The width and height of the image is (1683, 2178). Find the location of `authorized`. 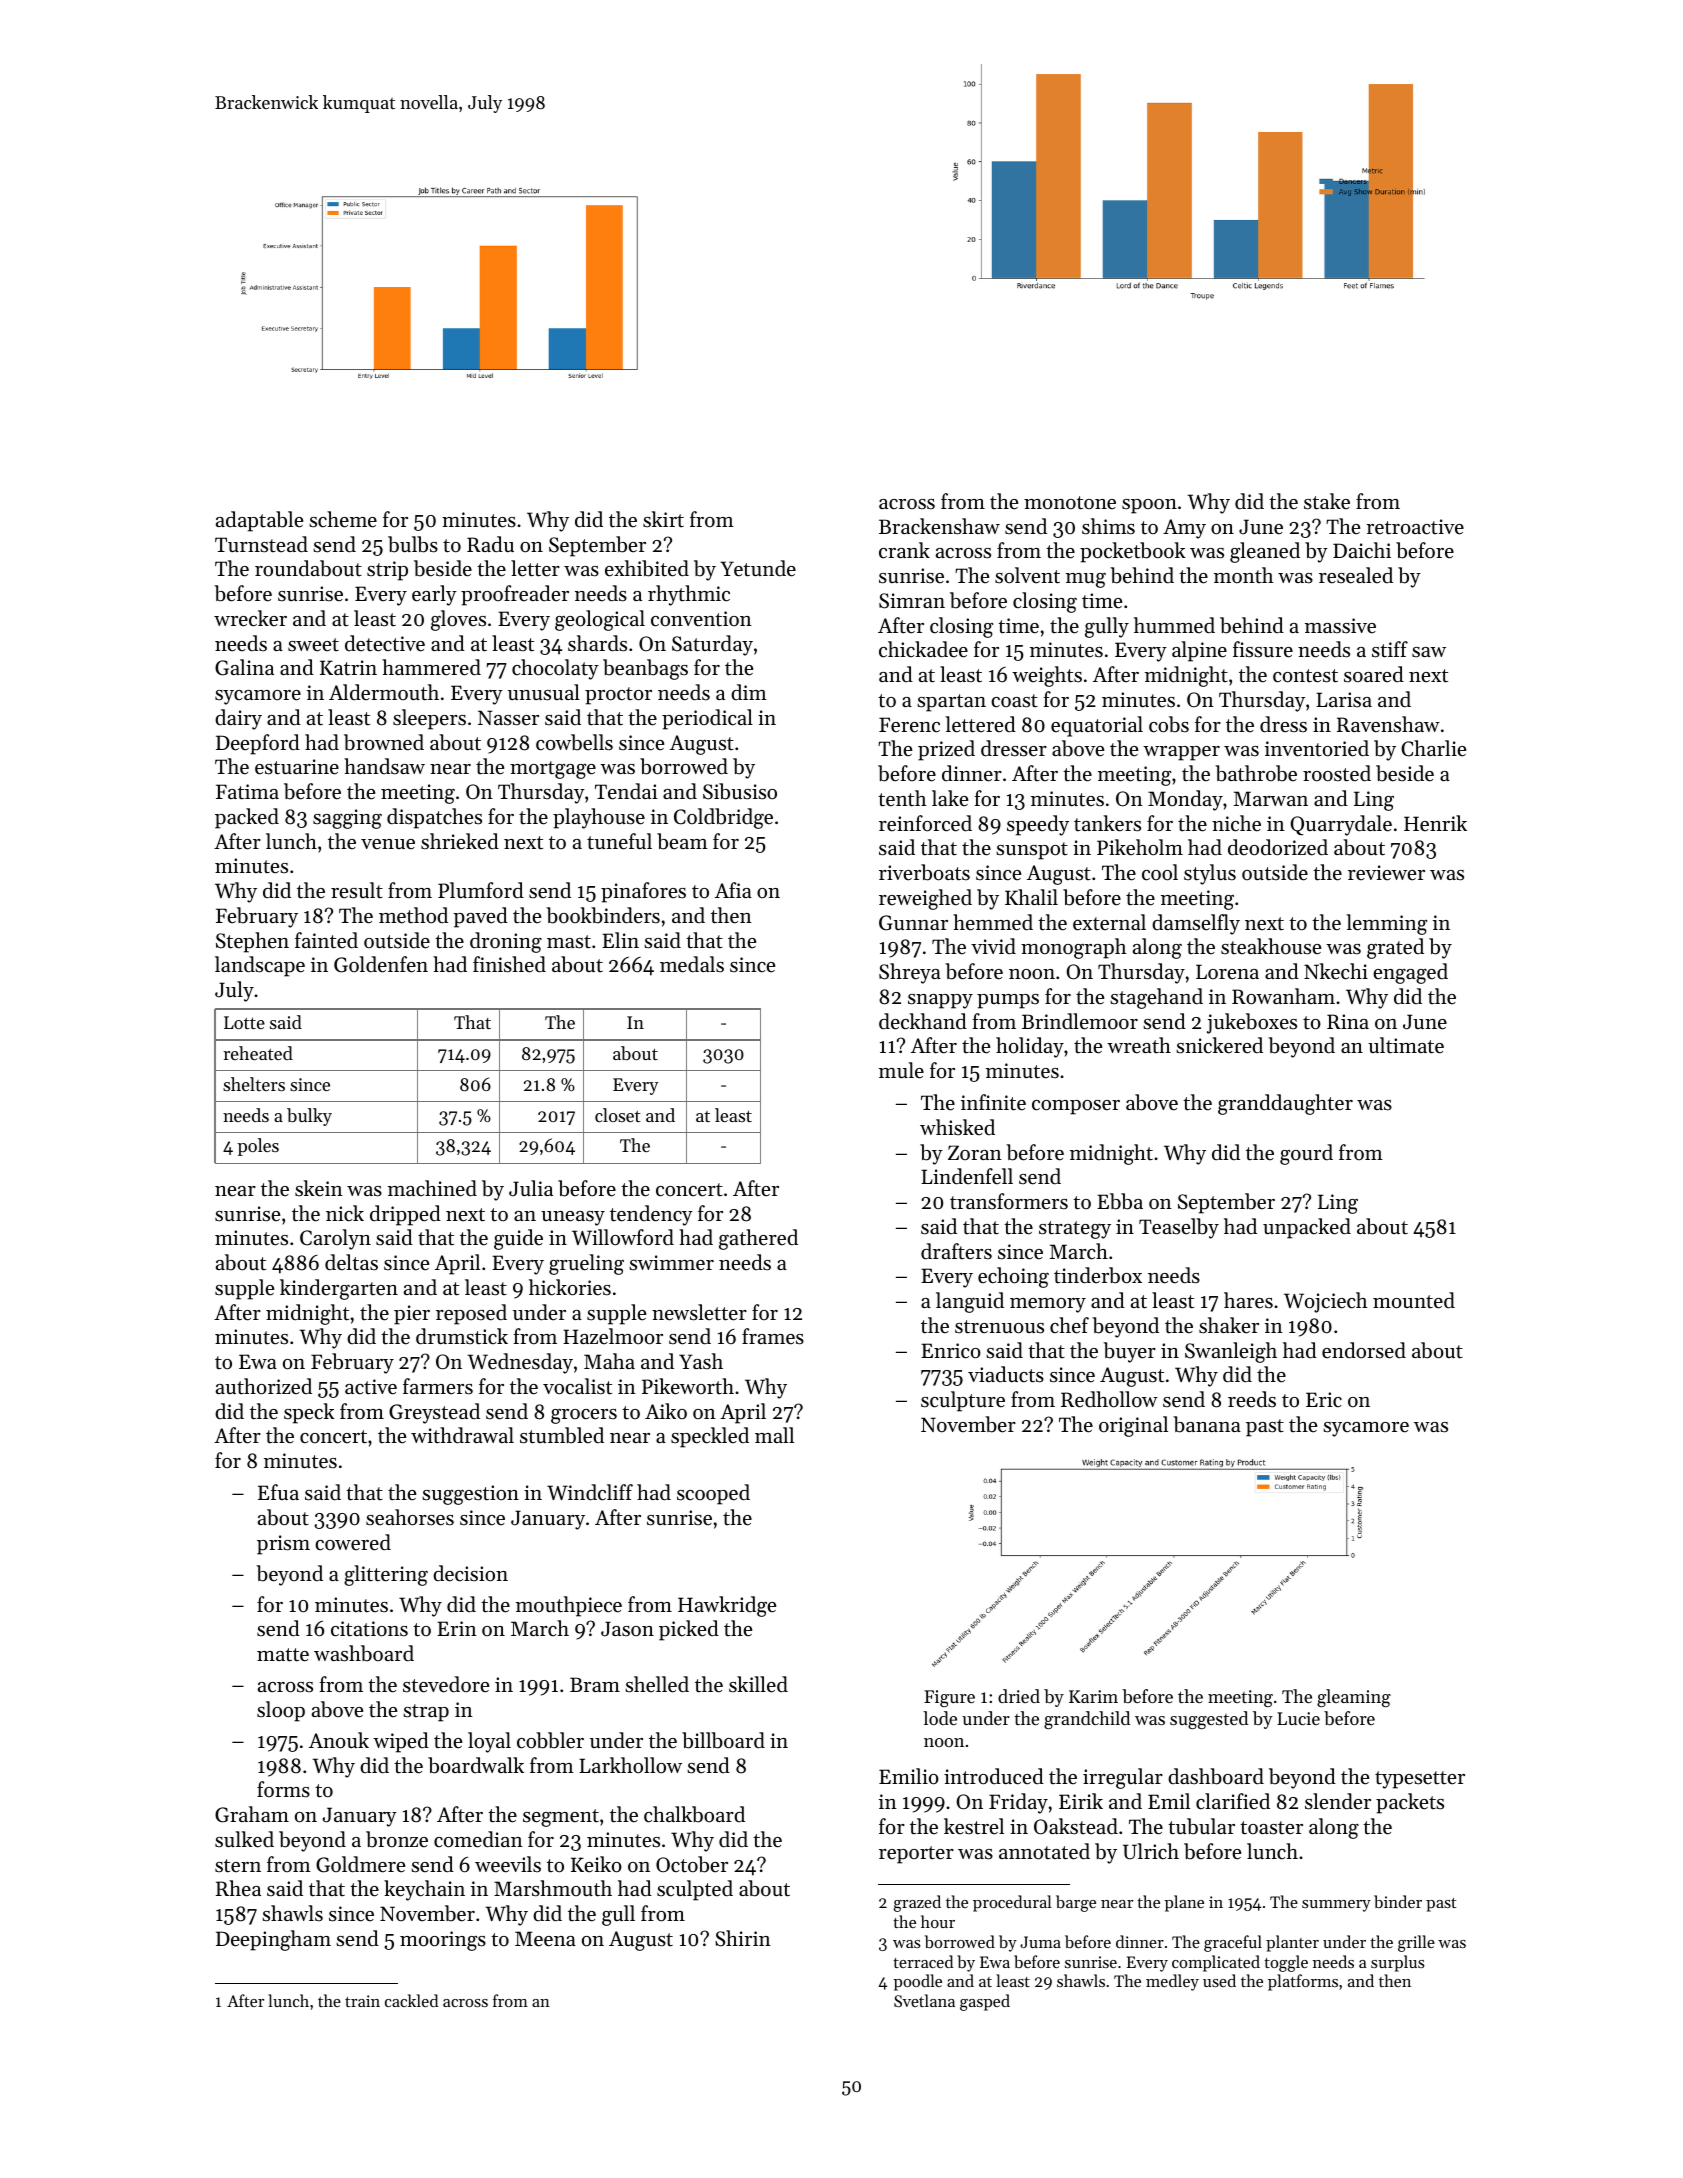

authorized is located at coordinates (264, 1386).
